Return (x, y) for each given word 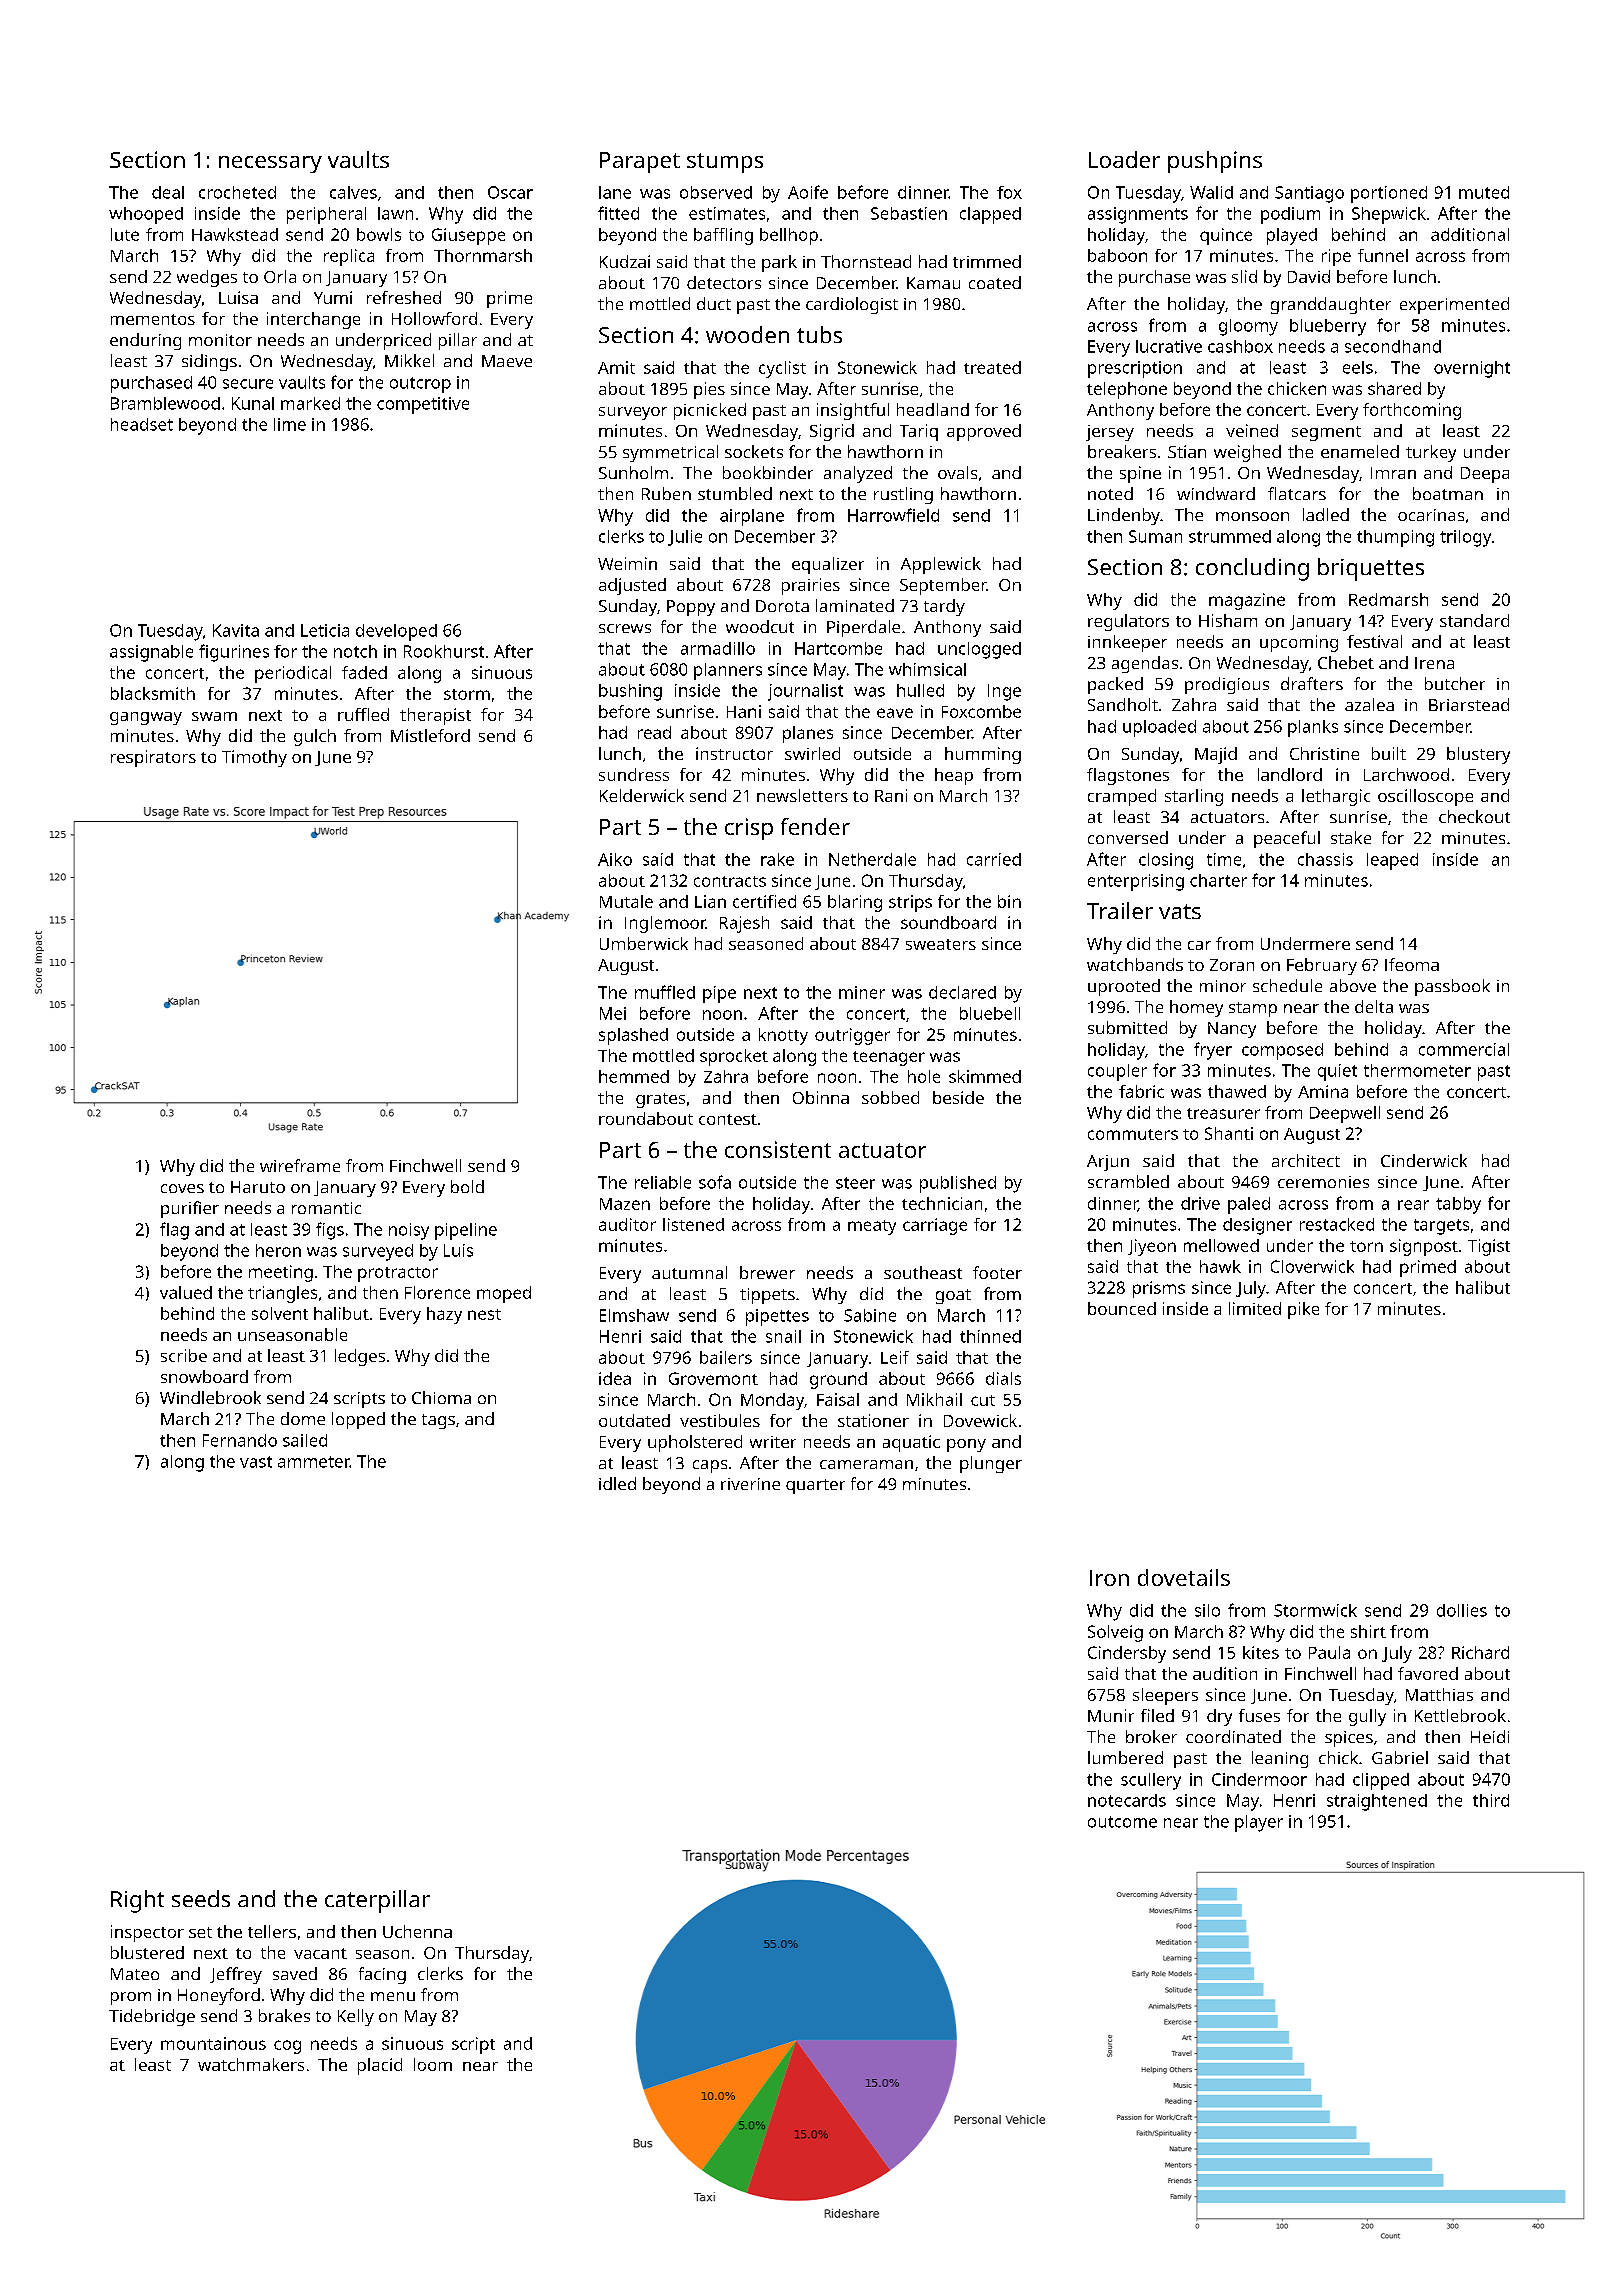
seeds (201, 1898)
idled (617, 1483)
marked (310, 403)
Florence (437, 1292)
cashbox (1240, 346)
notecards (1127, 1800)
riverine (750, 1484)
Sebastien (909, 213)
